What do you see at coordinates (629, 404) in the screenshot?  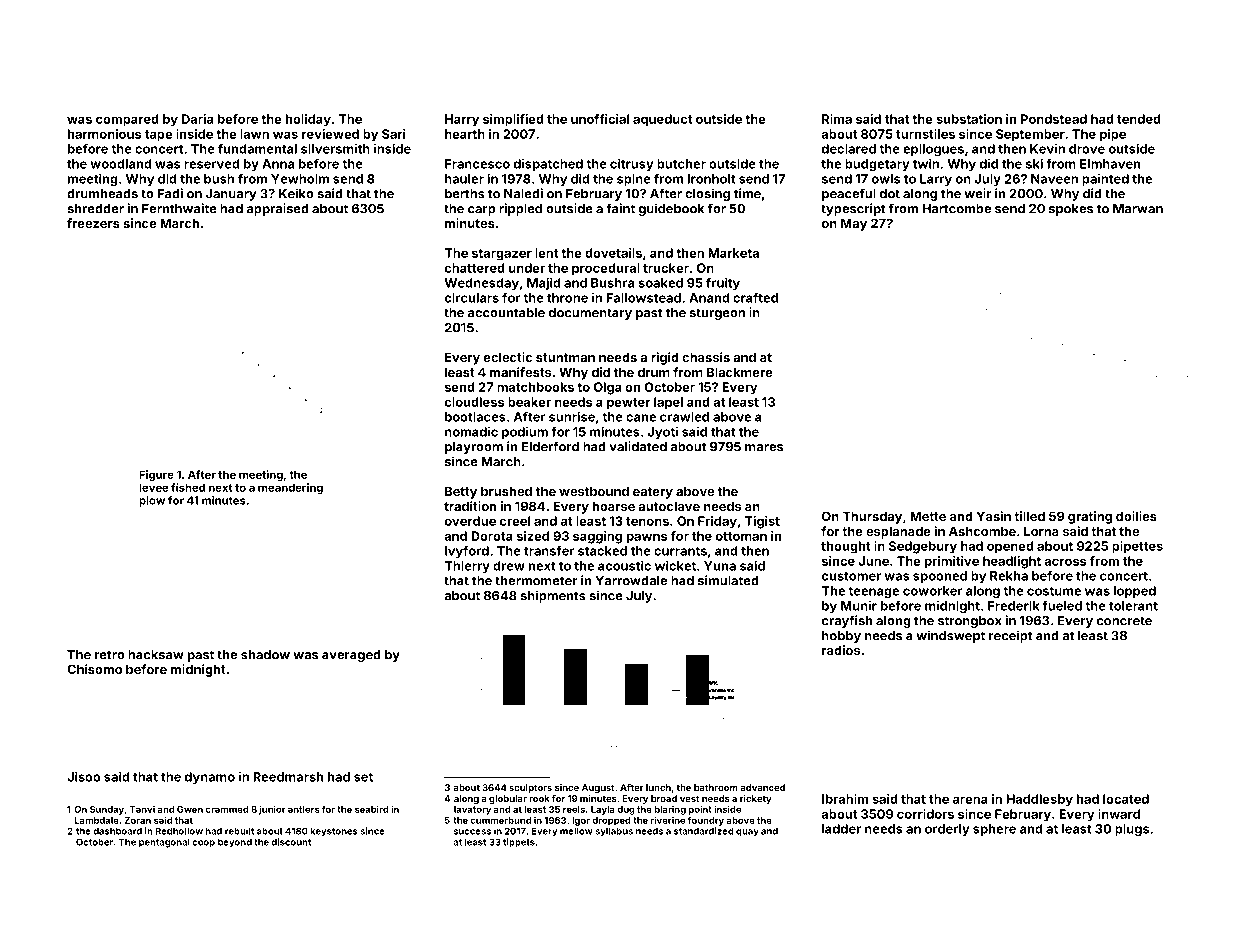 I see `pewter` at bounding box center [629, 404].
